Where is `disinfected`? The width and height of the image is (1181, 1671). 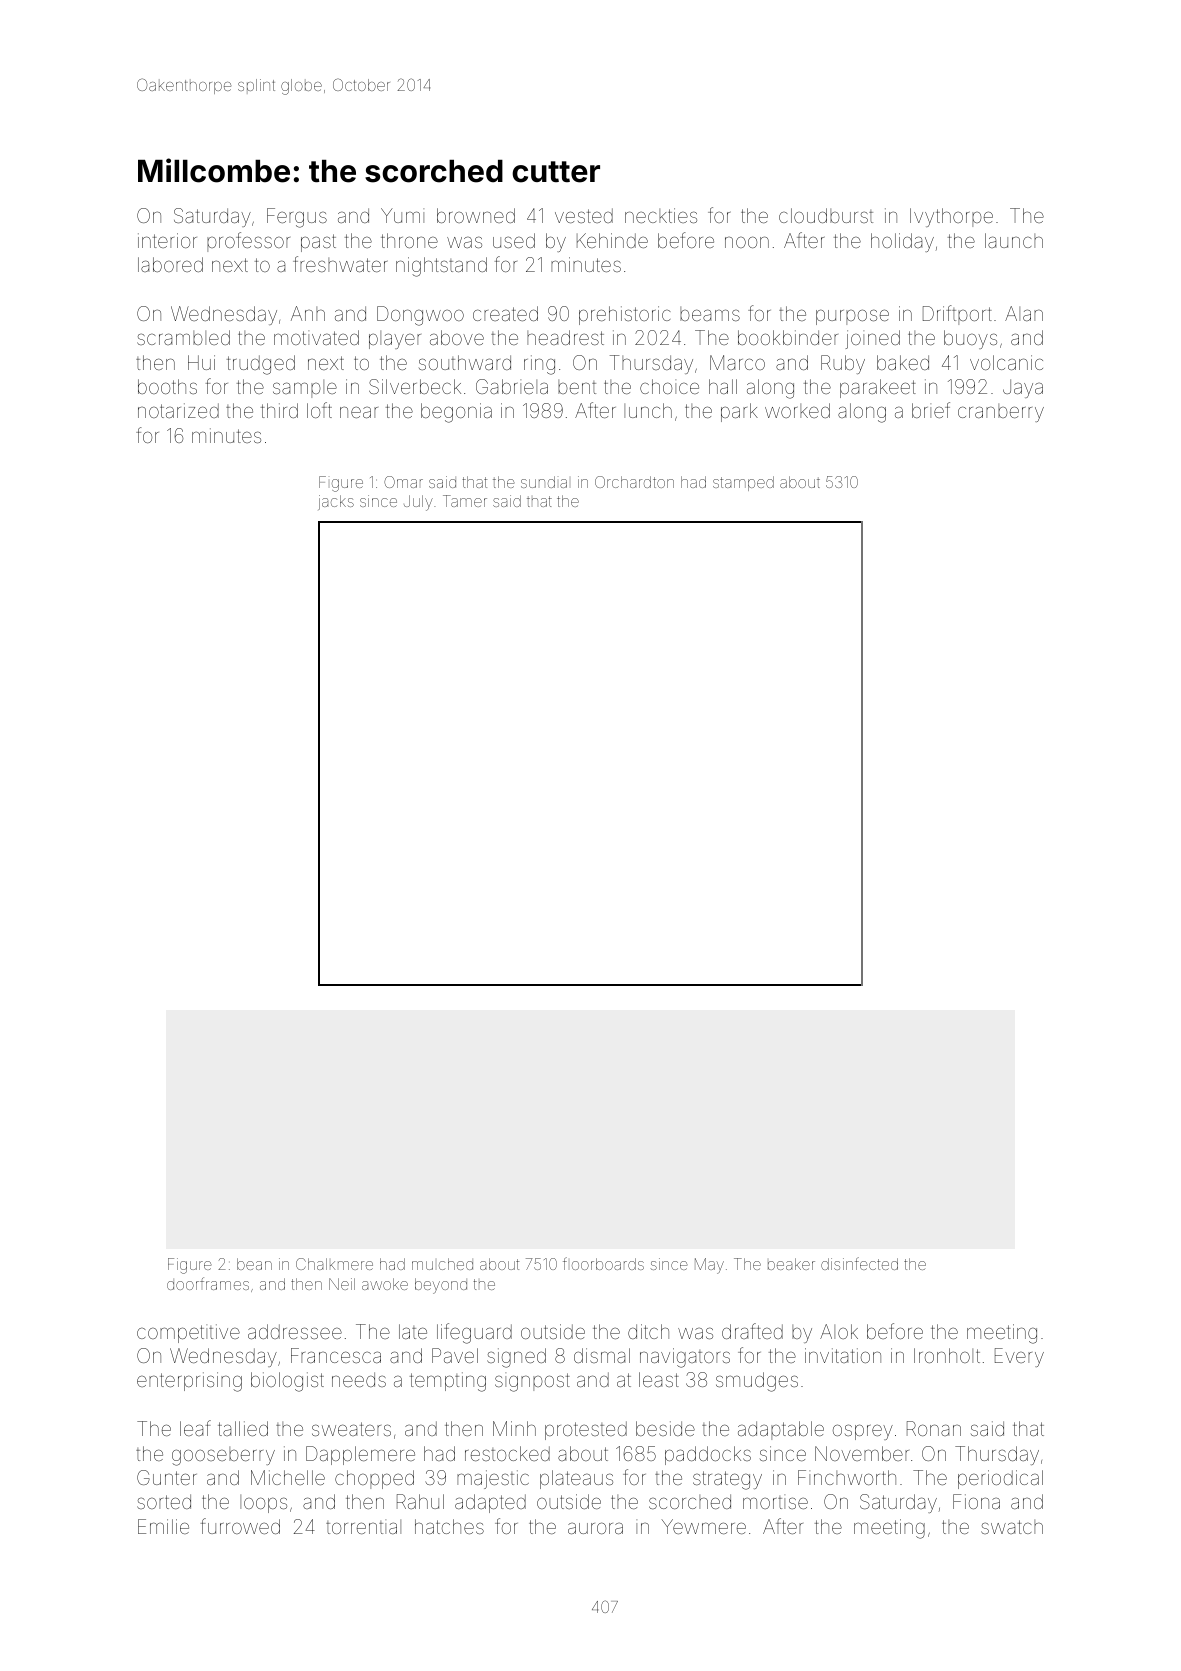 disinfected is located at coordinates (859, 1263).
